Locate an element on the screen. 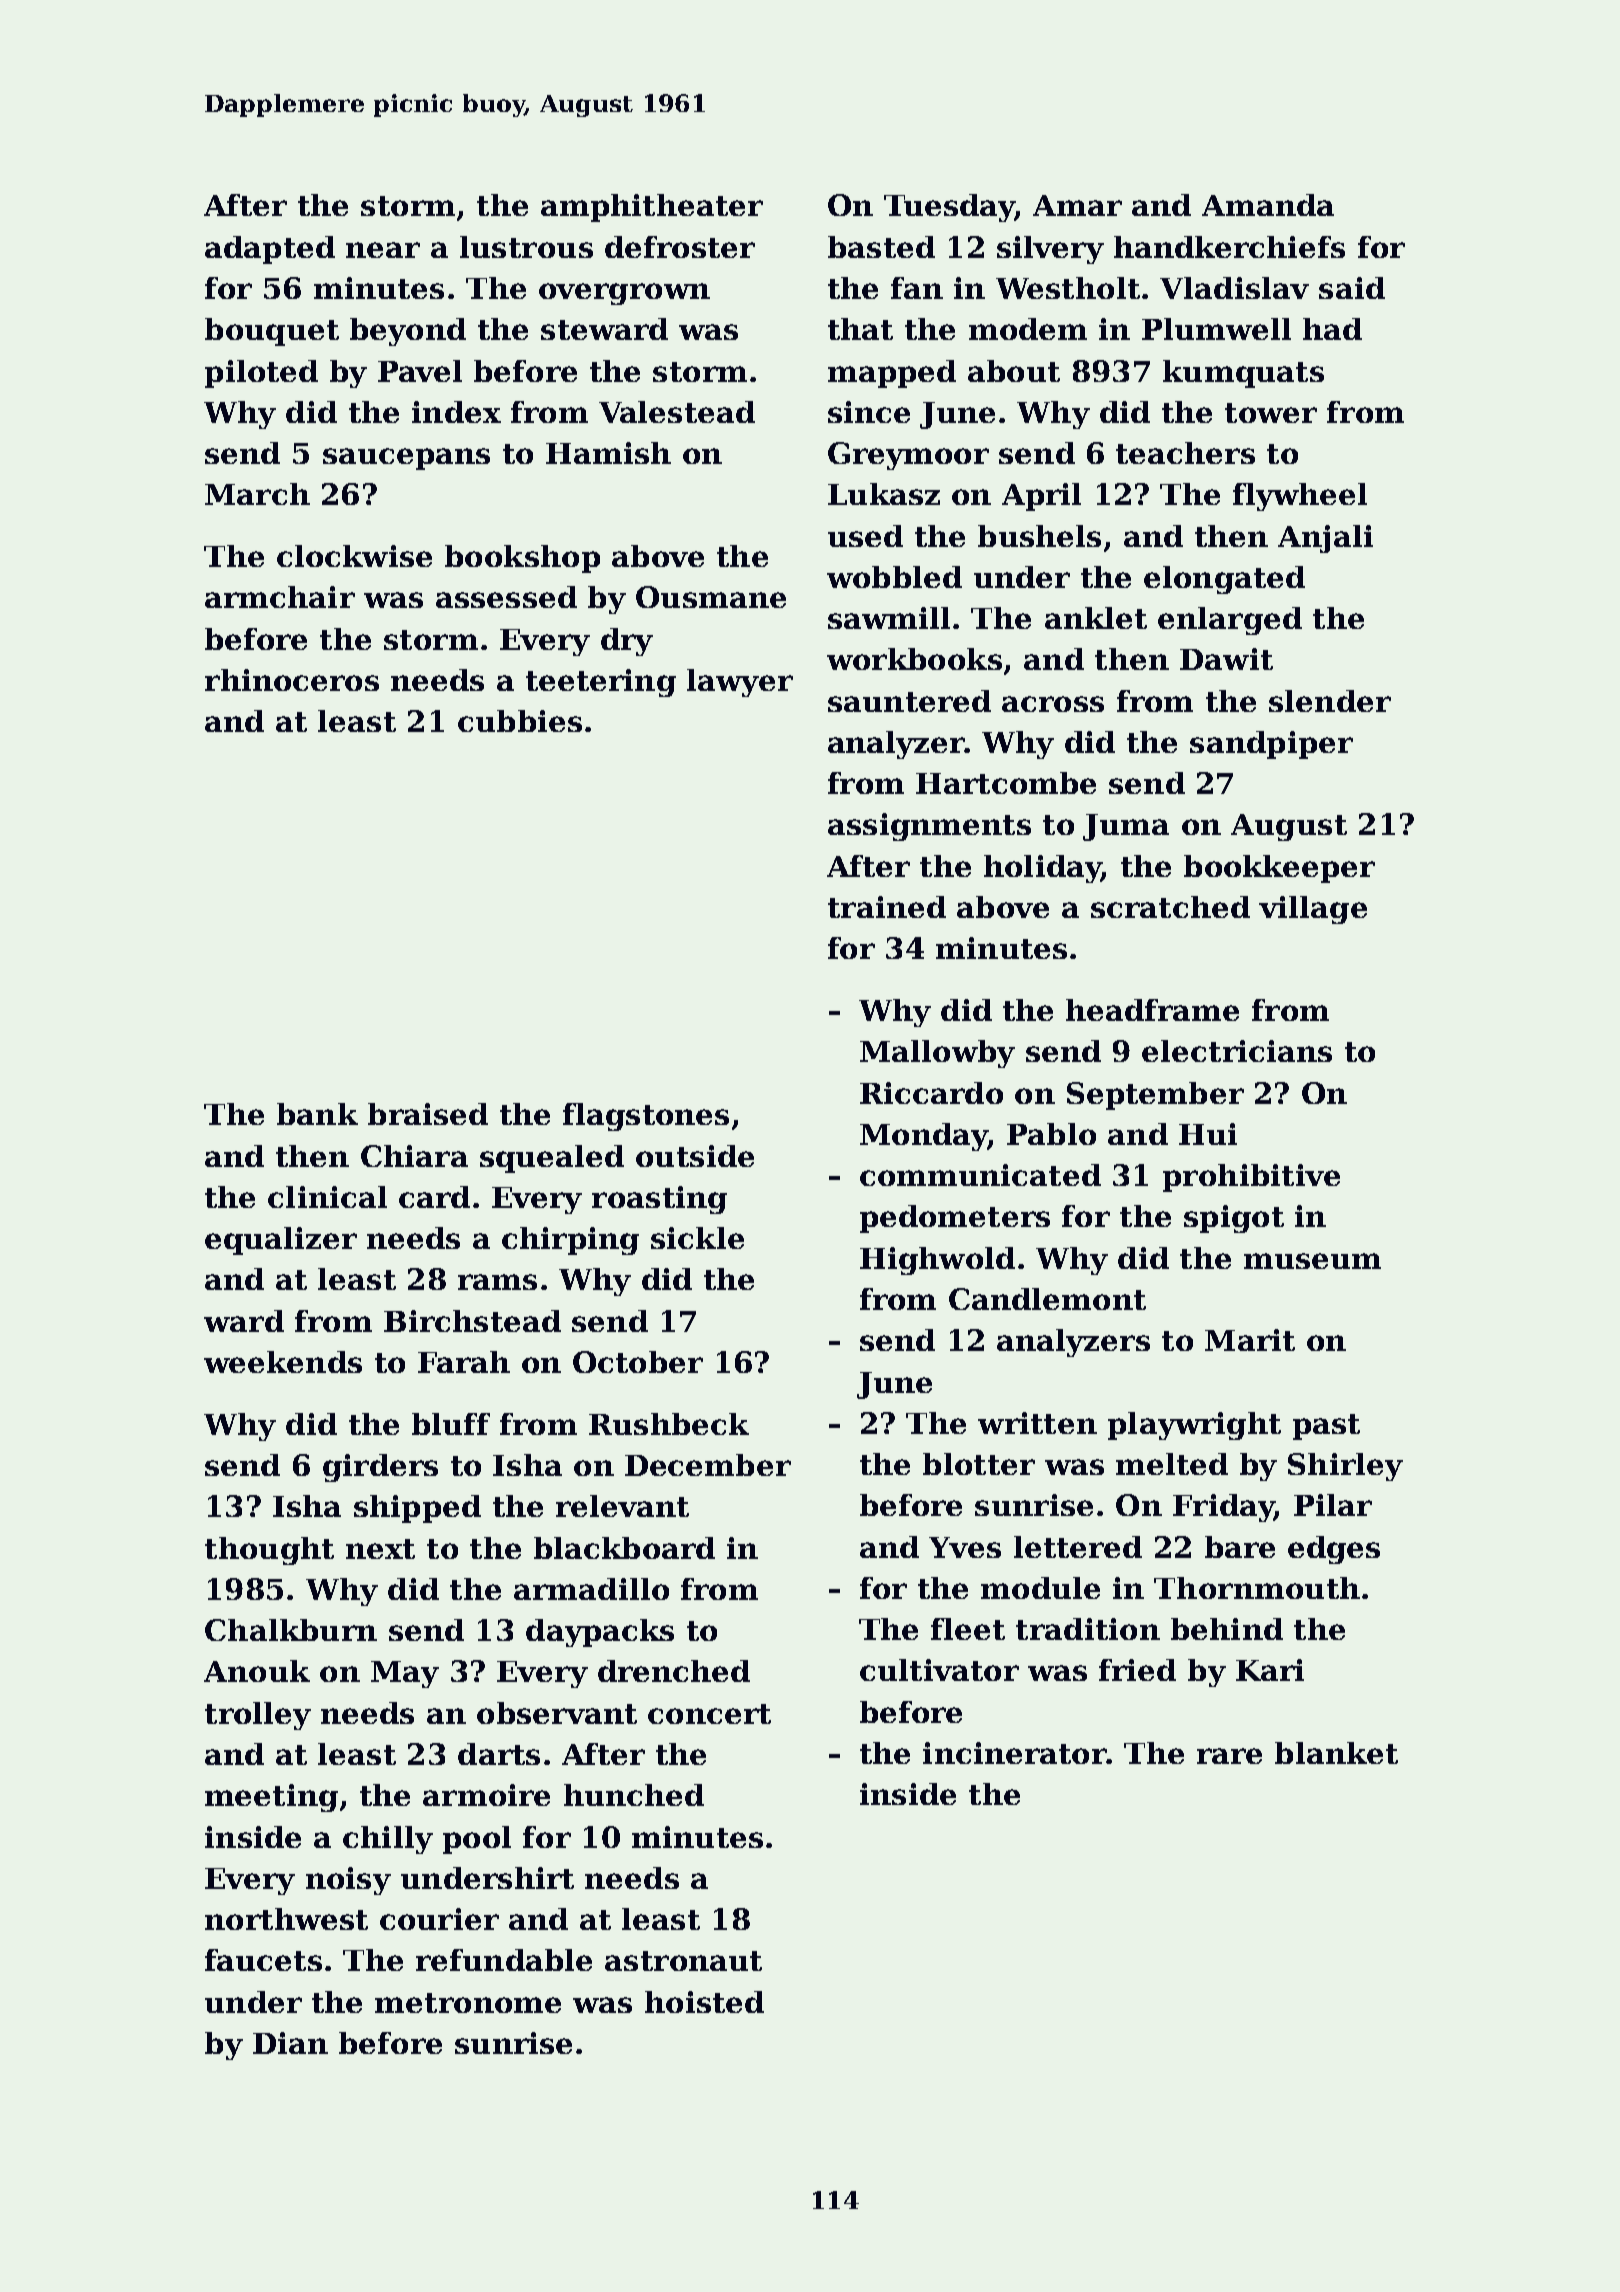  courier is located at coordinates (439, 1919).
